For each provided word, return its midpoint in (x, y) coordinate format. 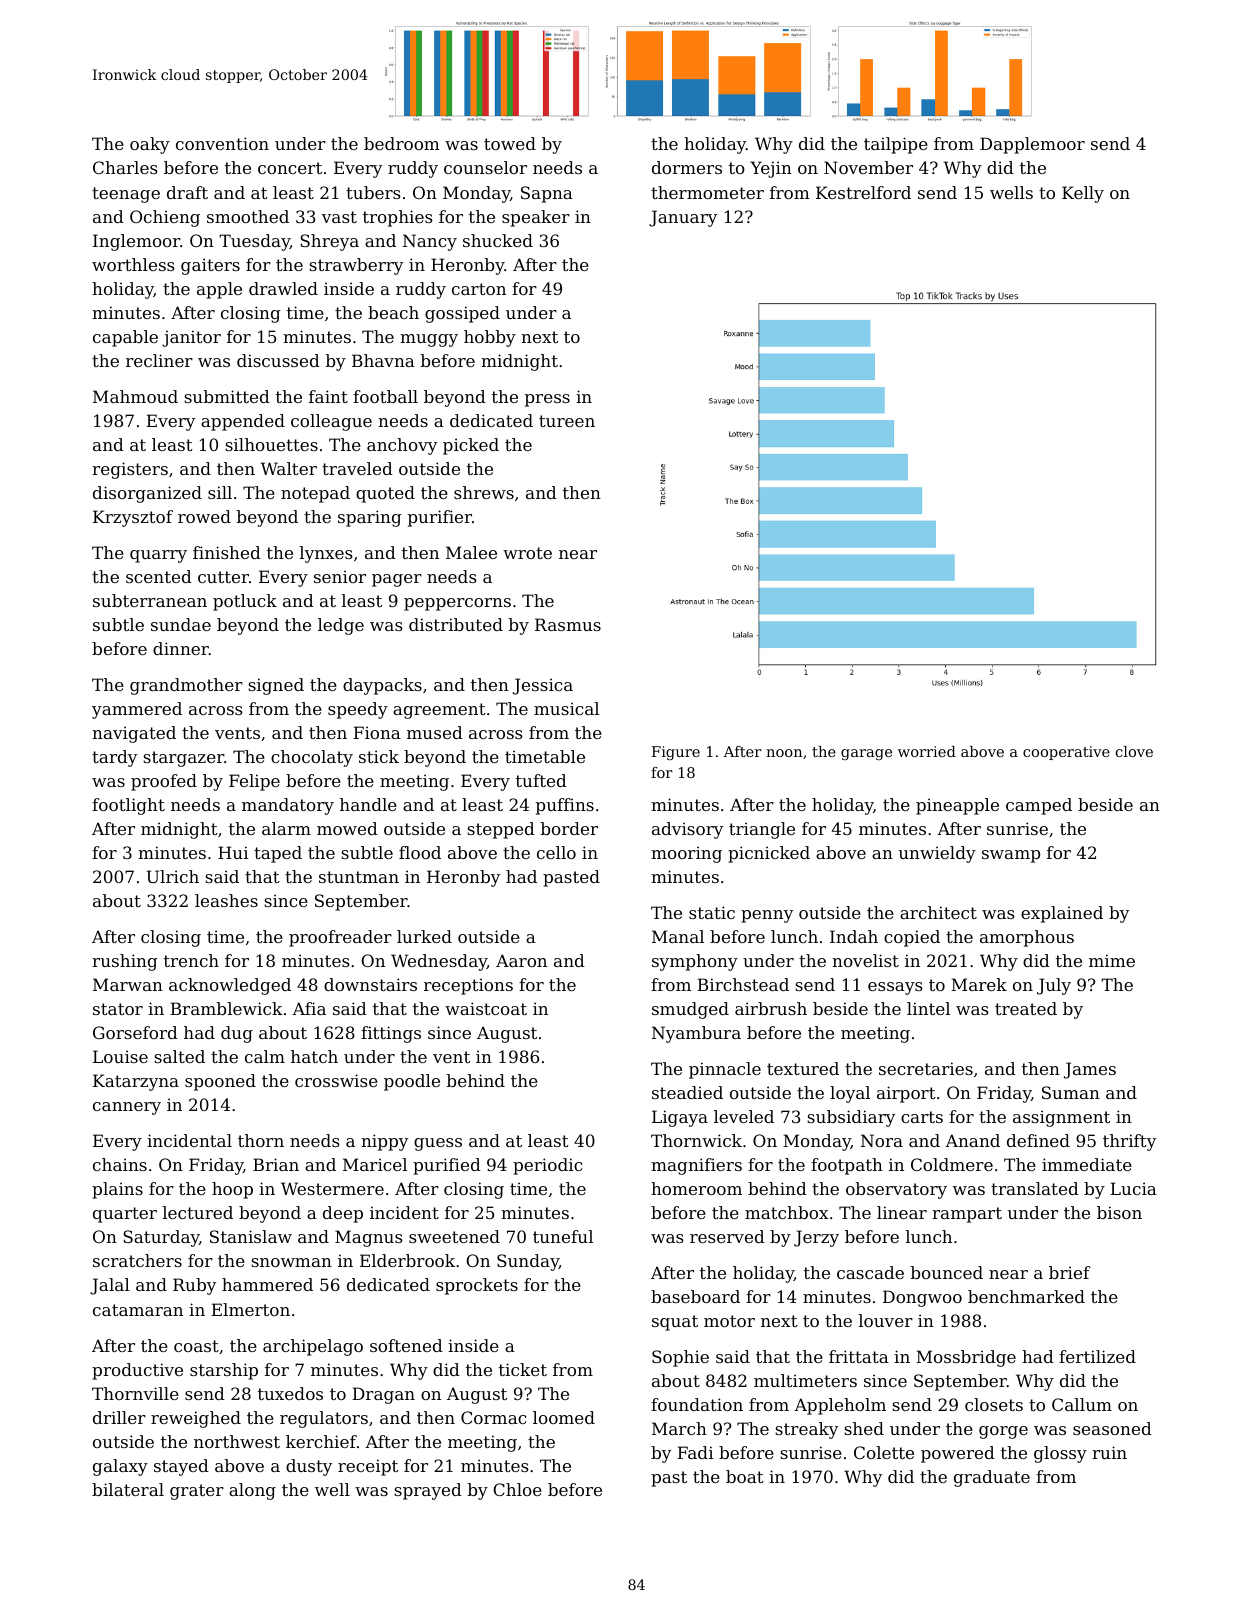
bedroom (402, 143)
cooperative (1066, 753)
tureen (567, 421)
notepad (315, 494)
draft (187, 192)
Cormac (493, 1417)
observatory (896, 1190)
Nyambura (696, 1034)
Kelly (1083, 194)
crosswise (336, 1080)
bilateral (128, 1489)
